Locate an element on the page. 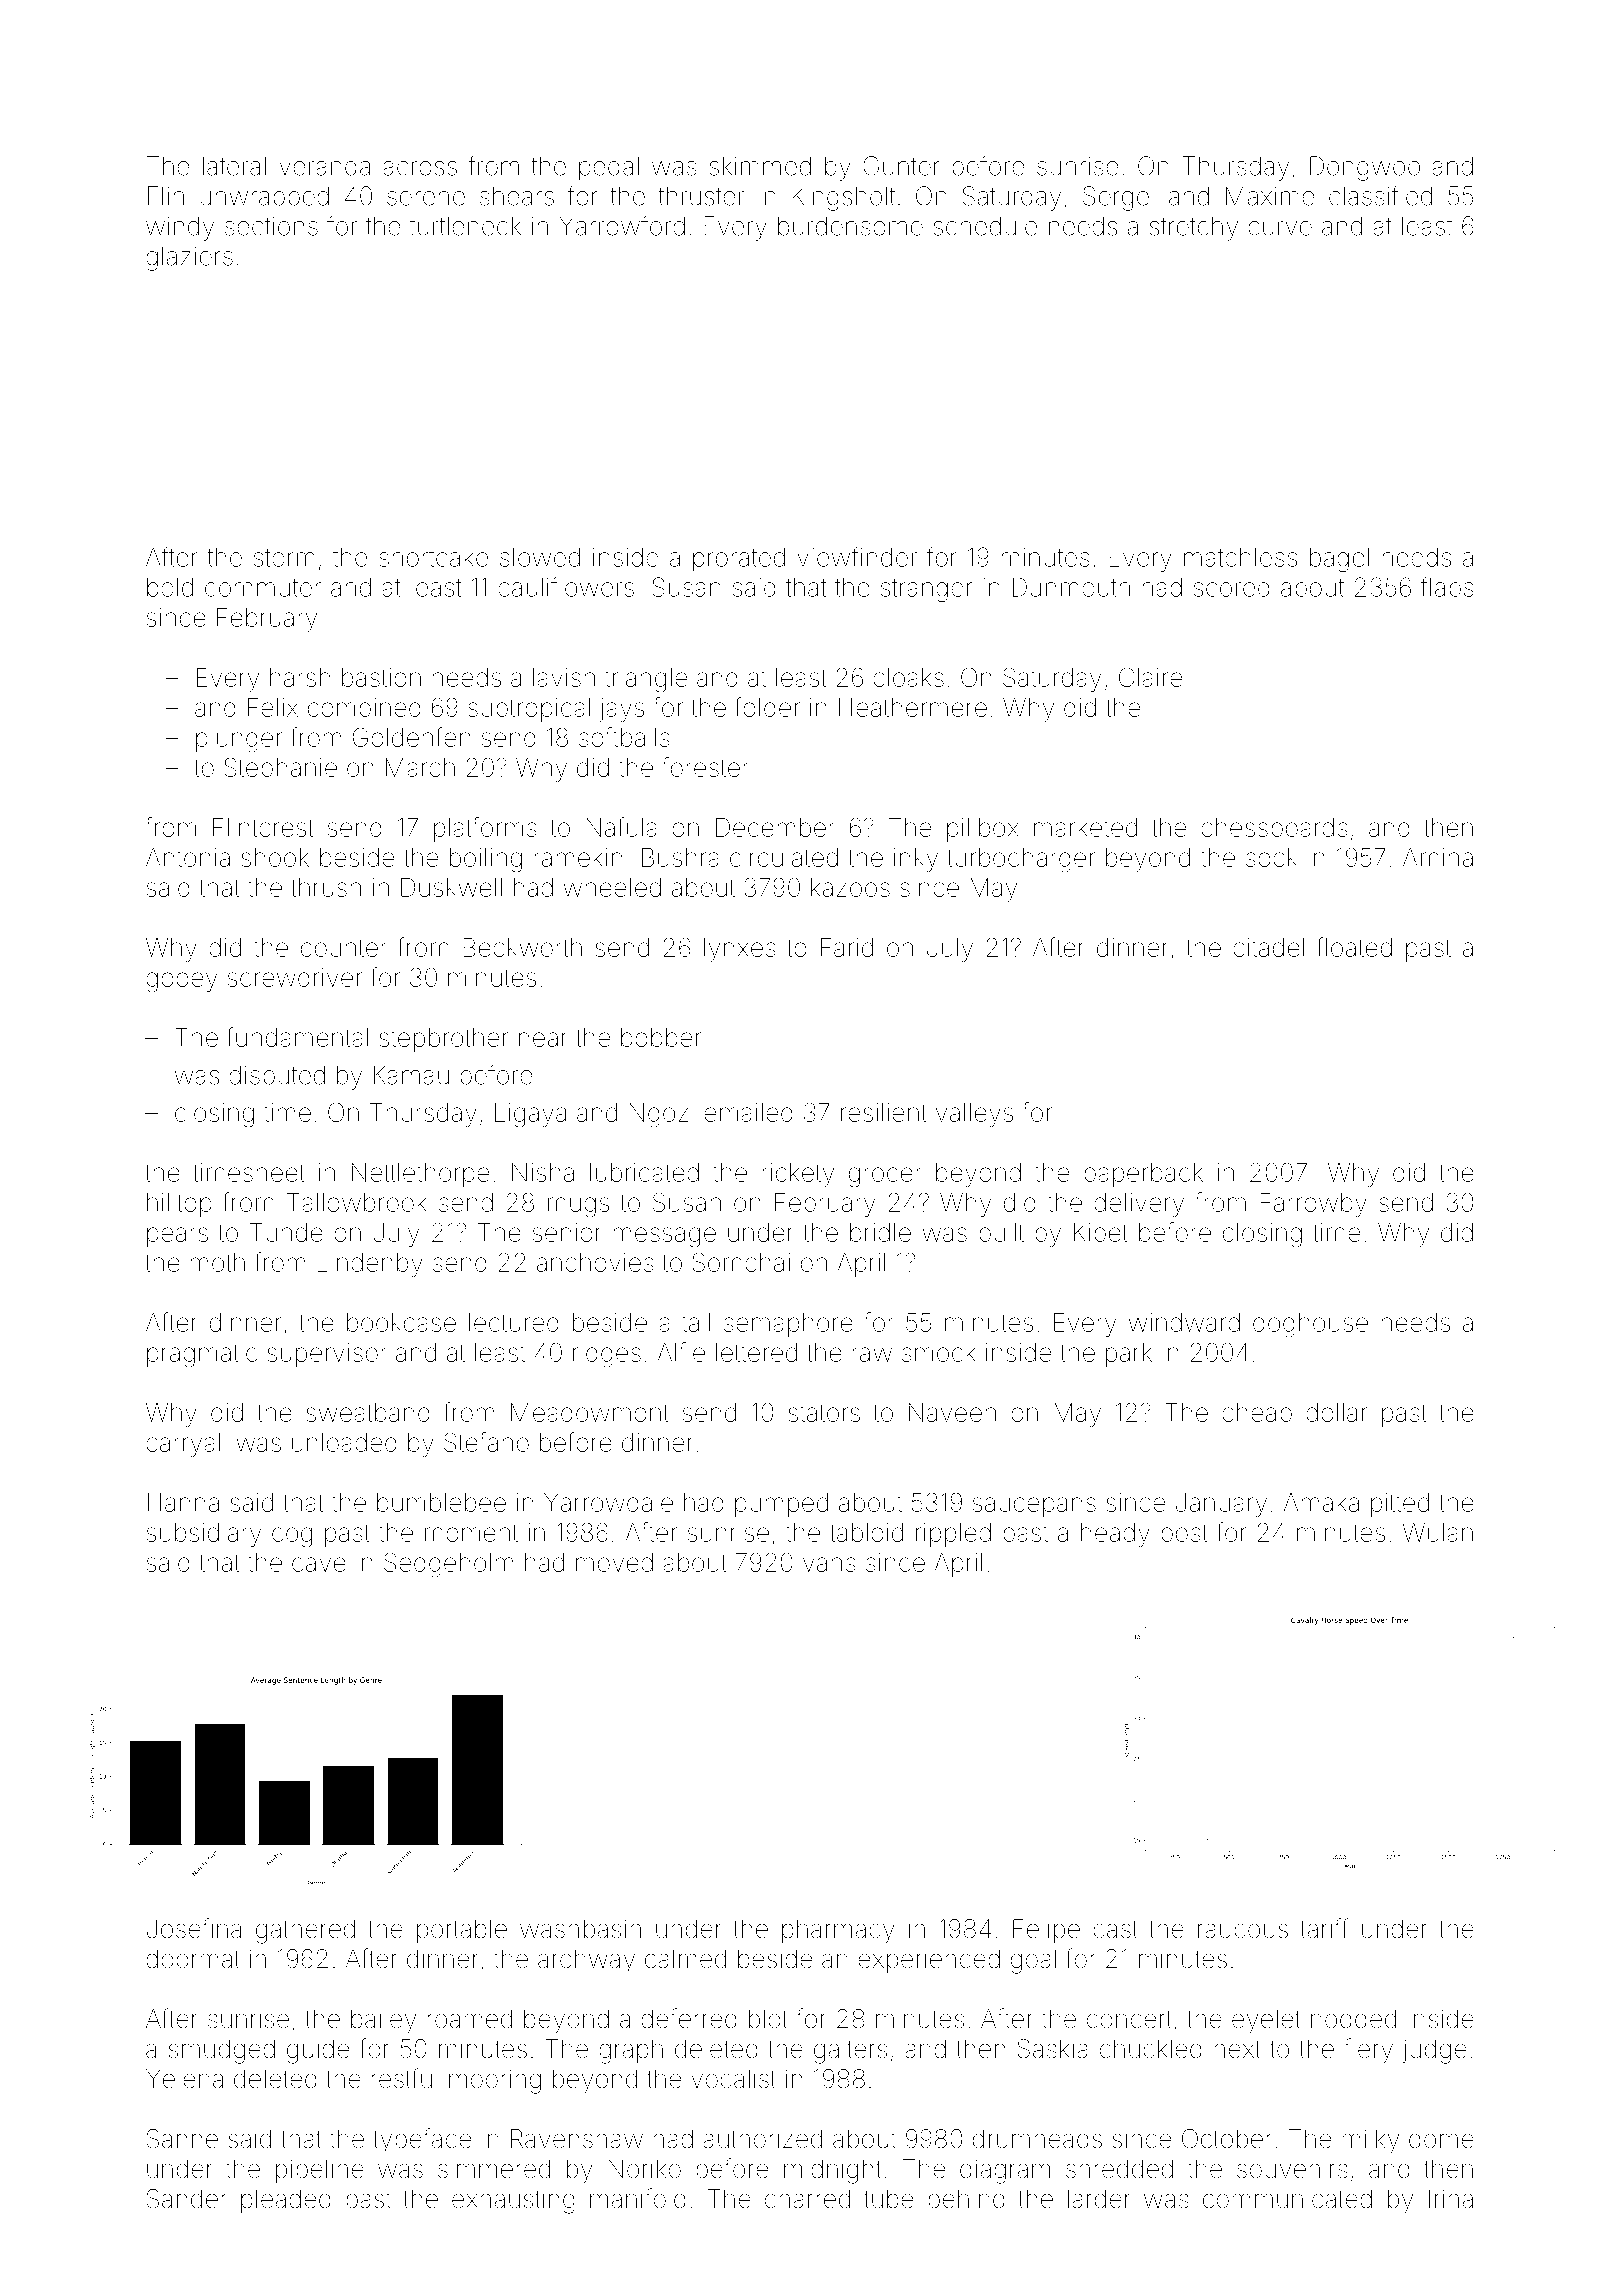 Image resolution: width=1620 pixels, height=2292 pixels. stretchy is located at coordinates (1194, 228).
